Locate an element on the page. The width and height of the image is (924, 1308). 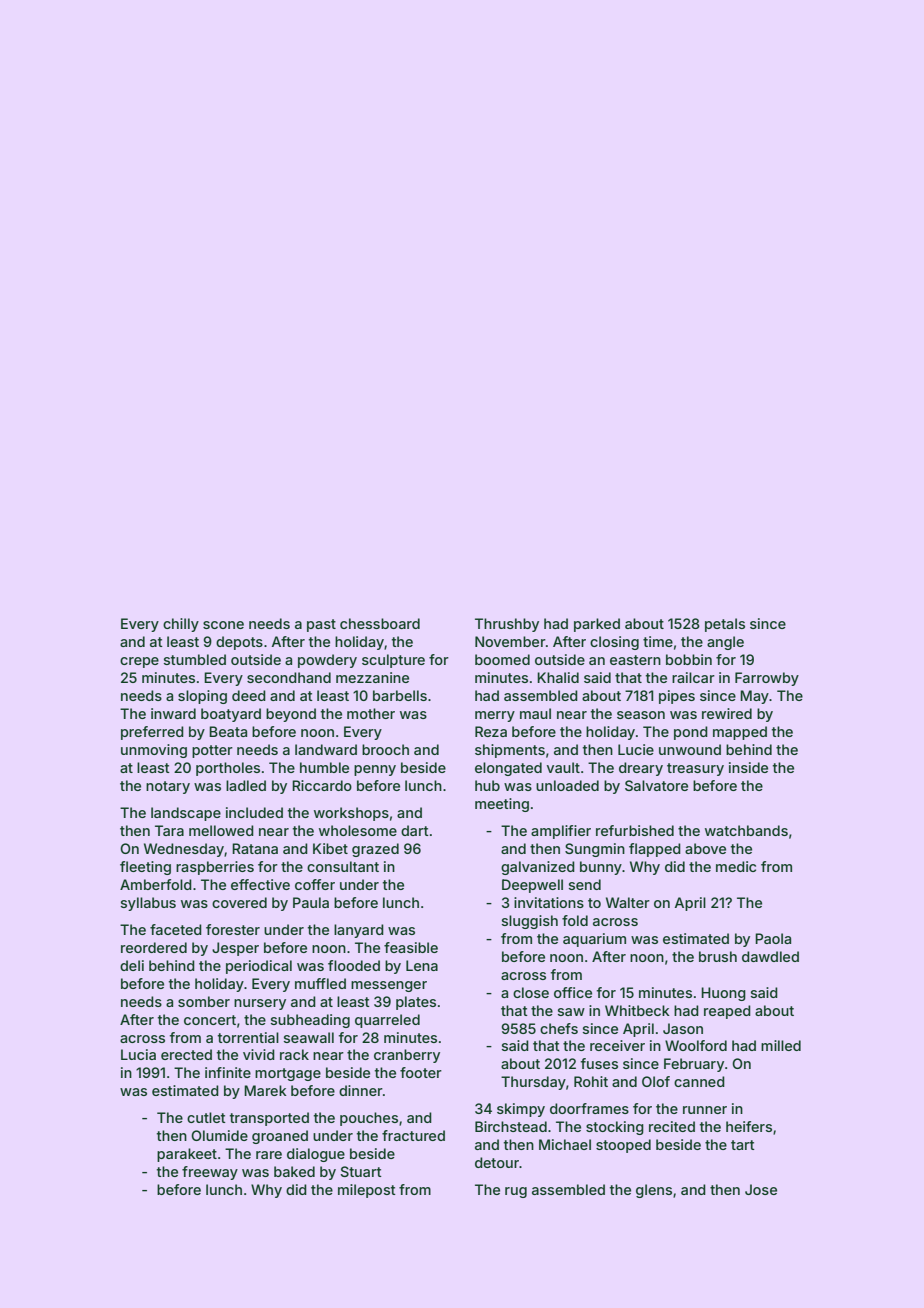
Thrushby is located at coordinates (507, 625).
